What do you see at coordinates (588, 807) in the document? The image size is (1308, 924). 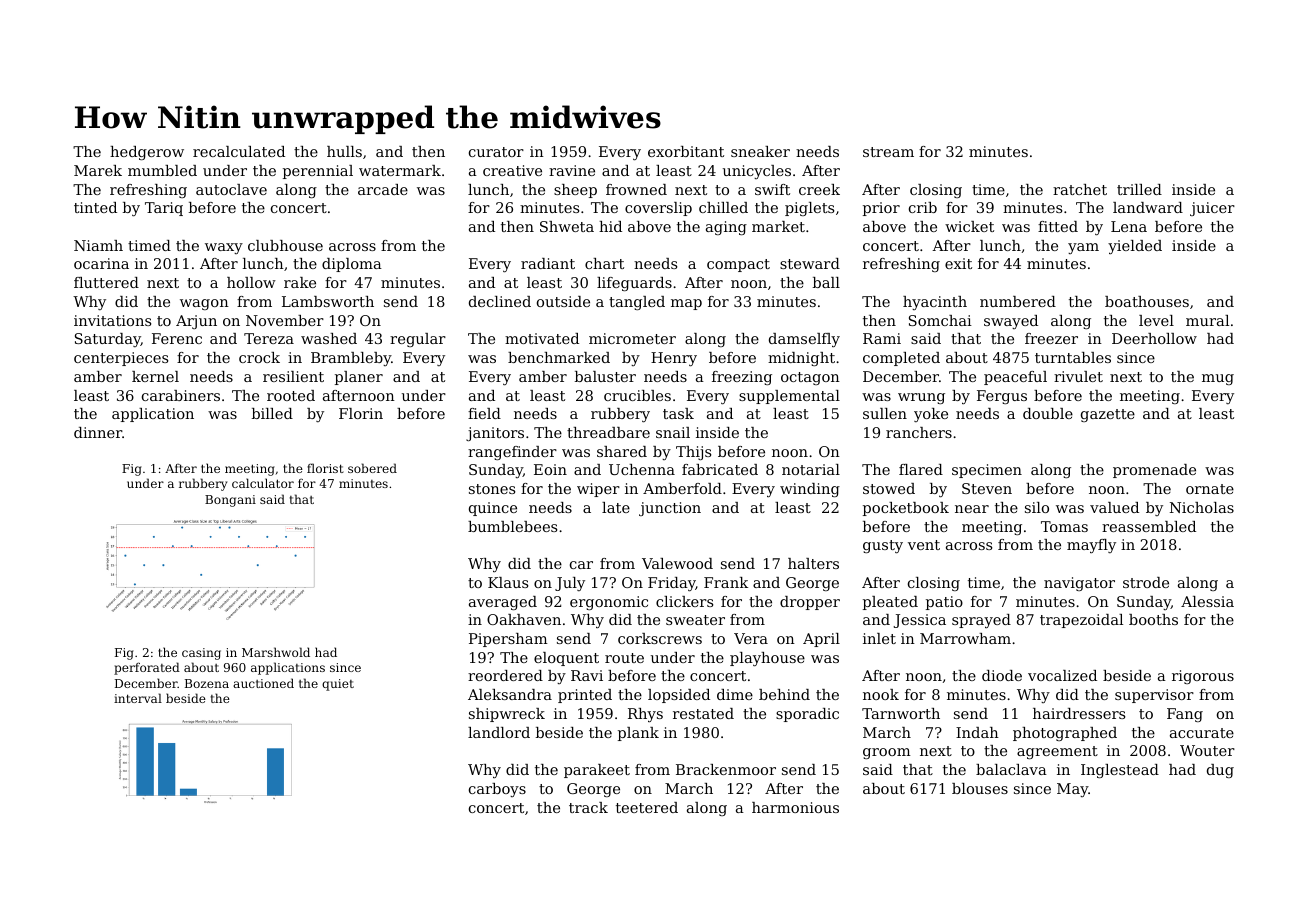 I see `track` at bounding box center [588, 807].
